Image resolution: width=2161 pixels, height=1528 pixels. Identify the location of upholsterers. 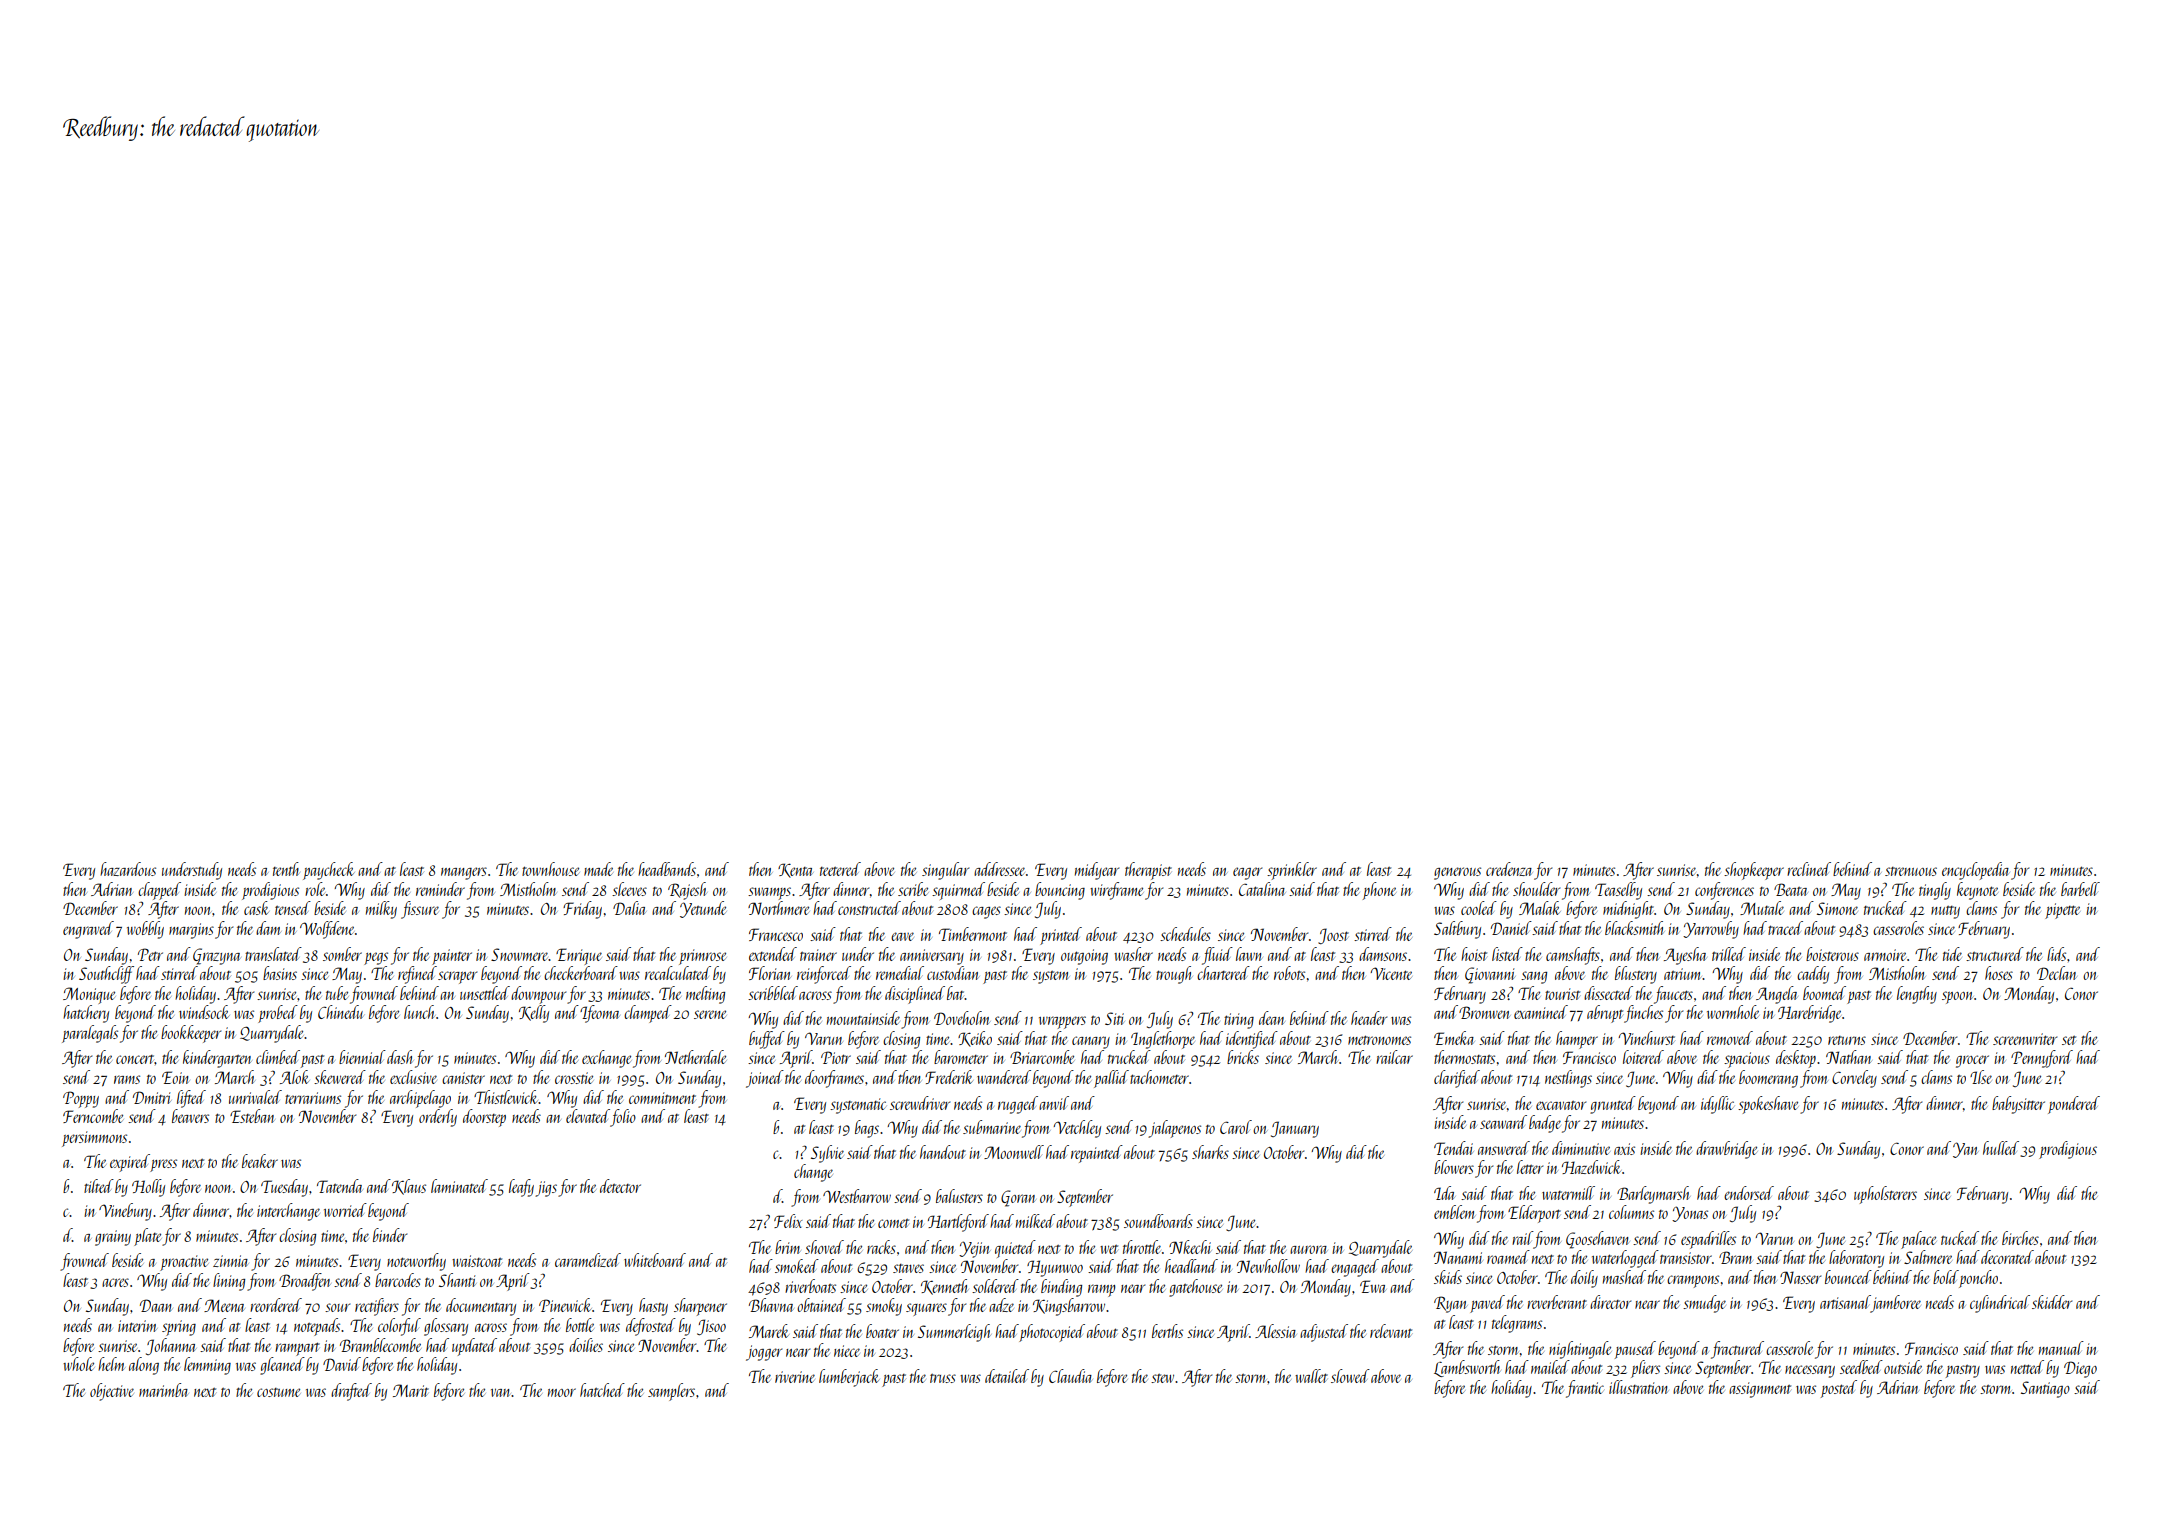
(1885, 1195).
